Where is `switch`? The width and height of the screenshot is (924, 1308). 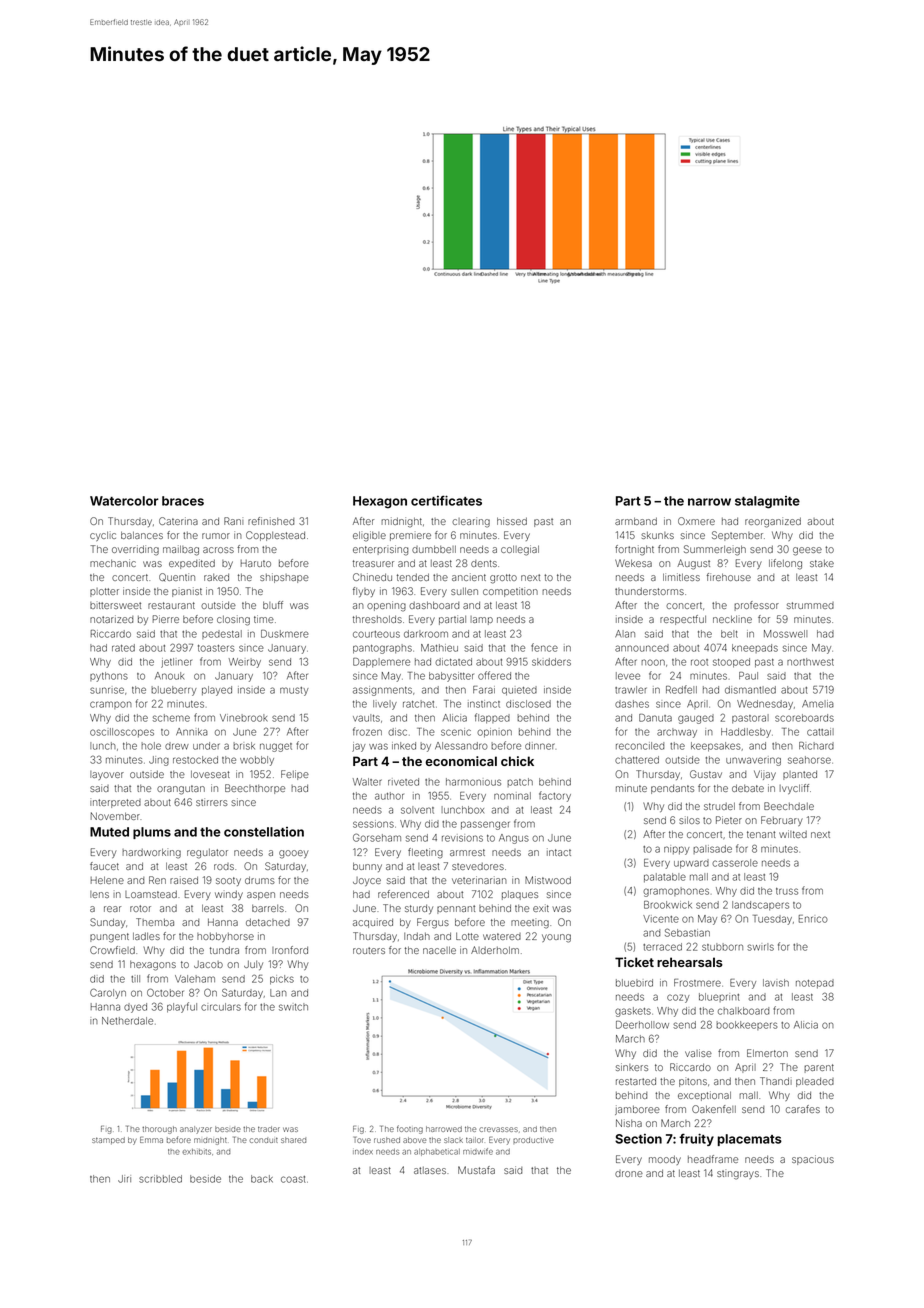 switch is located at coordinates (293, 1007).
